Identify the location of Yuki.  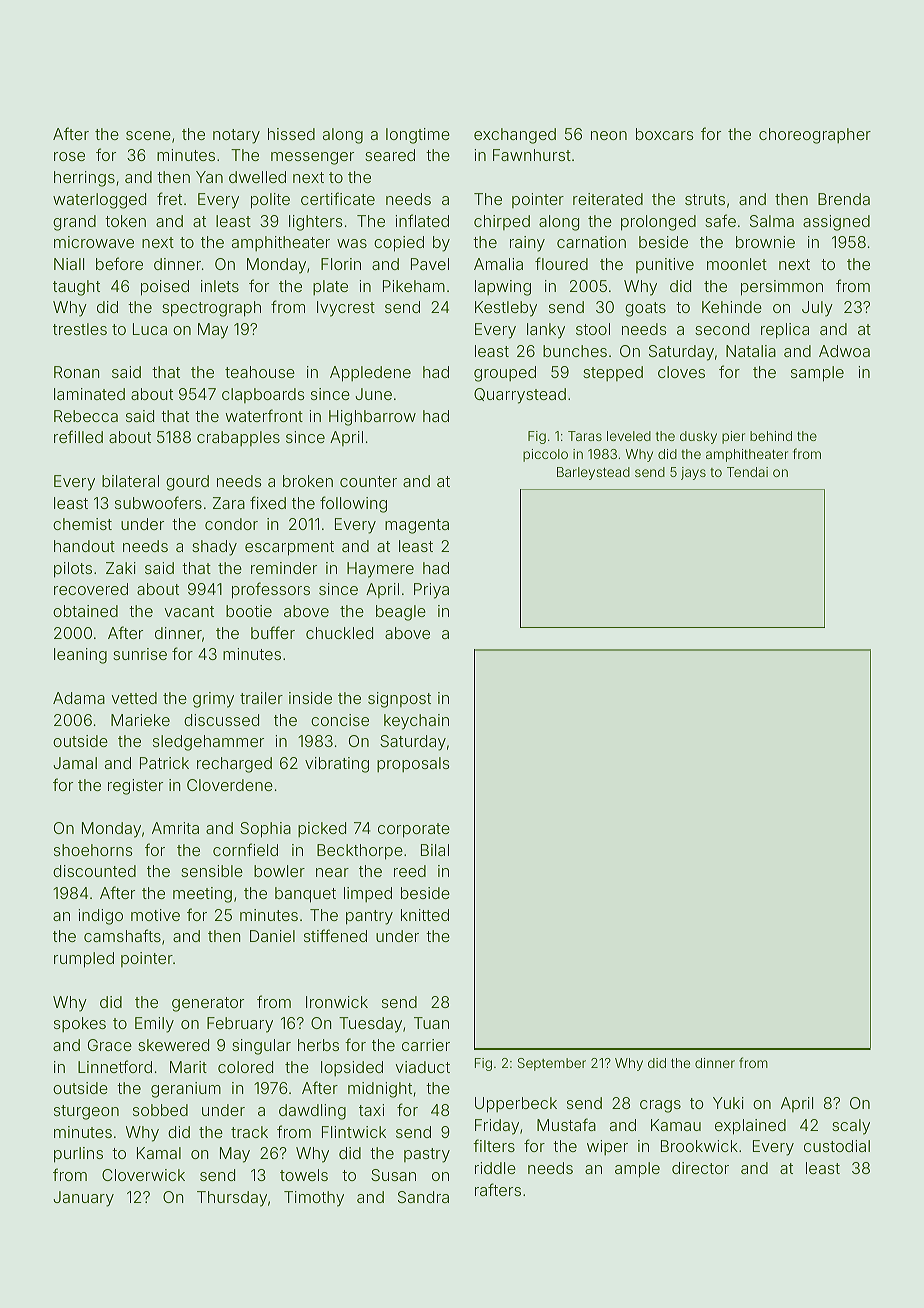
(728, 1103).
